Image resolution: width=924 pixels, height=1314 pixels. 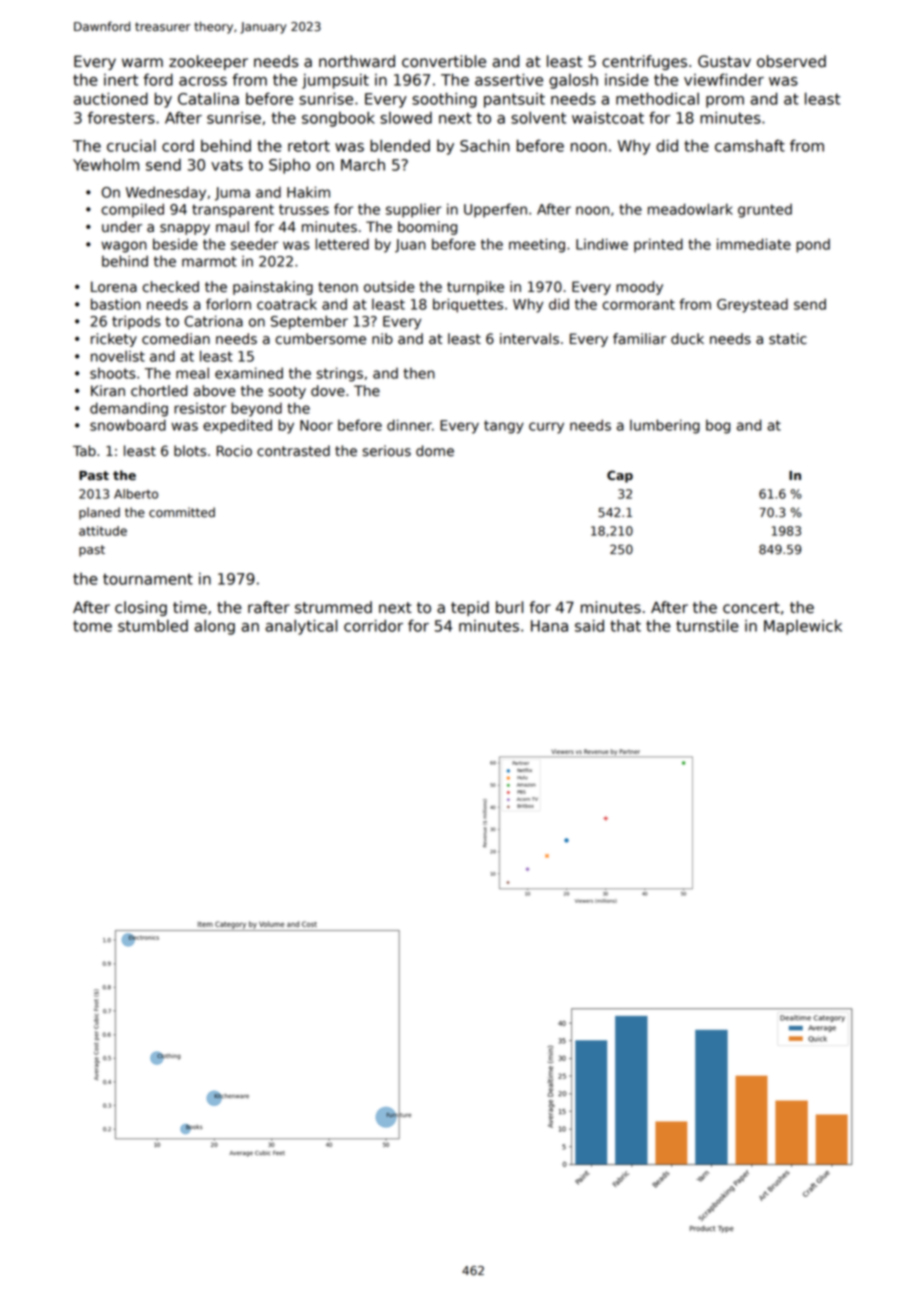 I want to click on Upperfen, so click(x=495, y=210).
